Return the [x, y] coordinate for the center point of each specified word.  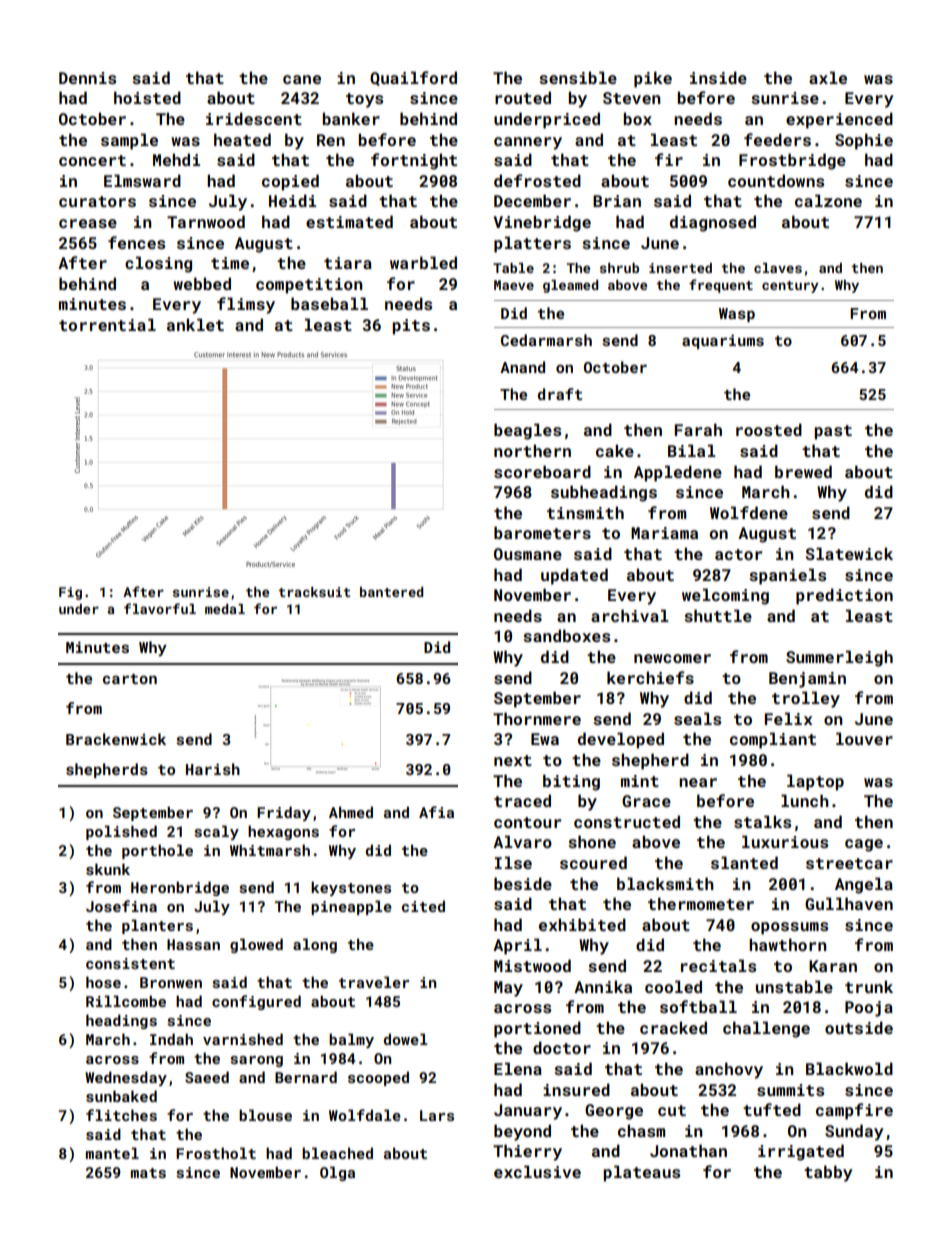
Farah [698, 429]
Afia [436, 812]
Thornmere [537, 718]
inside [718, 77]
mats [148, 1173]
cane [302, 79]
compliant [773, 740]
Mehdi [176, 159]
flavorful [160, 608]
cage [864, 845]
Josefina [121, 906]
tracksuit [314, 592]
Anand [522, 367]
